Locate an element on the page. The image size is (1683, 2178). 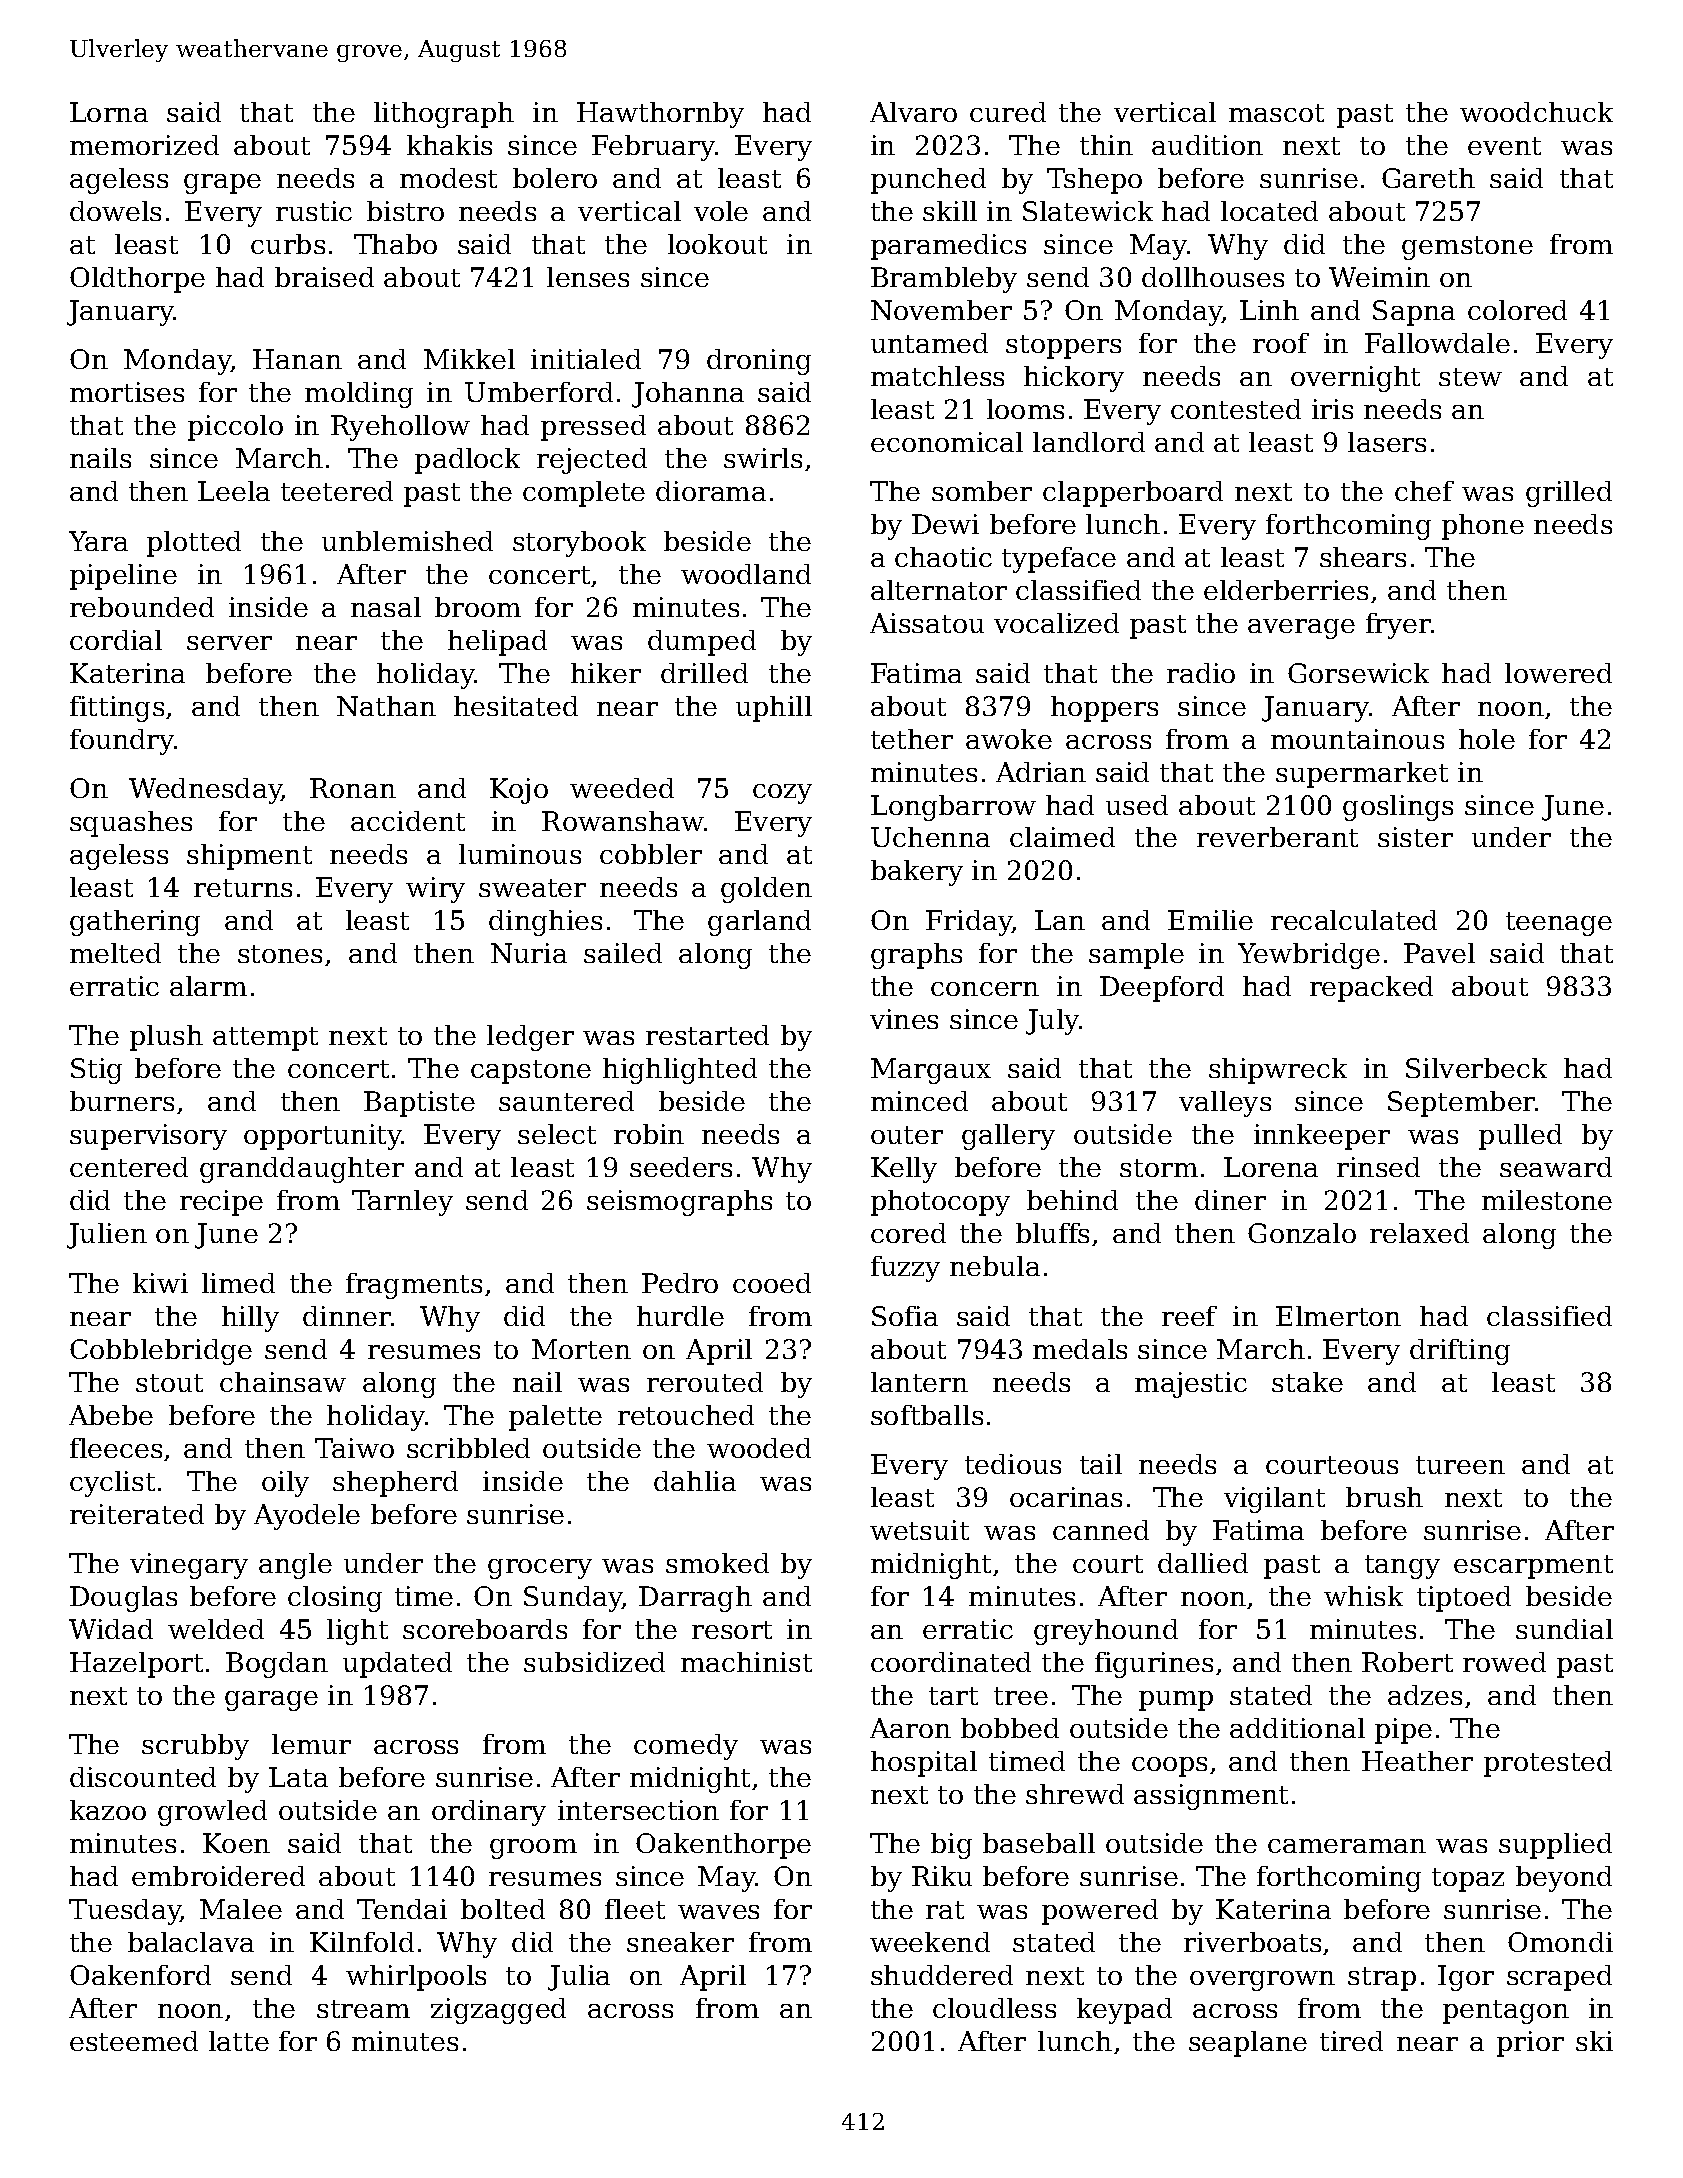
photocopy is located at coordinates (940, 1203).
